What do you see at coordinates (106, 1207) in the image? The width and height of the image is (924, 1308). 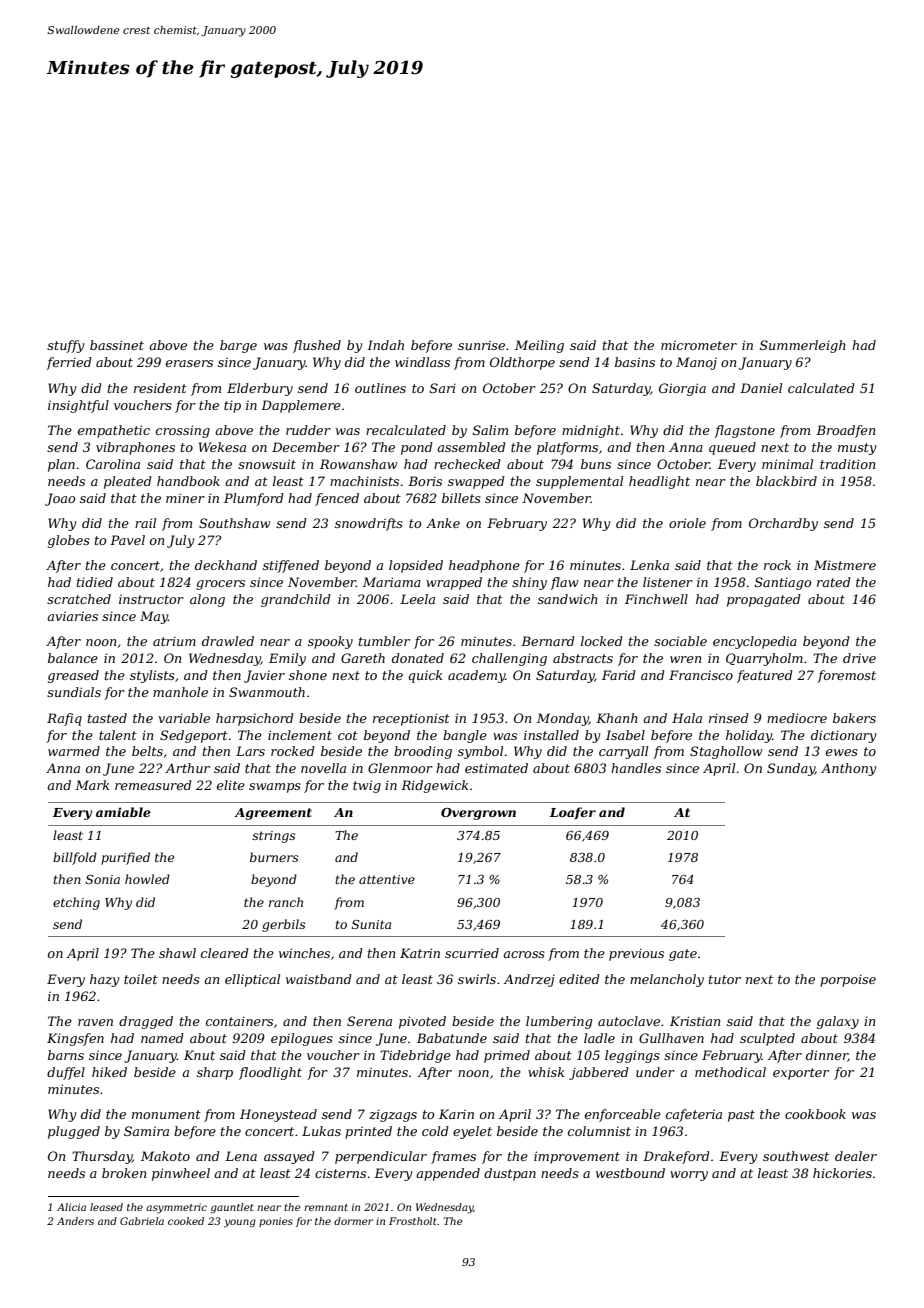 I see `leased` at bounding box center [106, 1207].
